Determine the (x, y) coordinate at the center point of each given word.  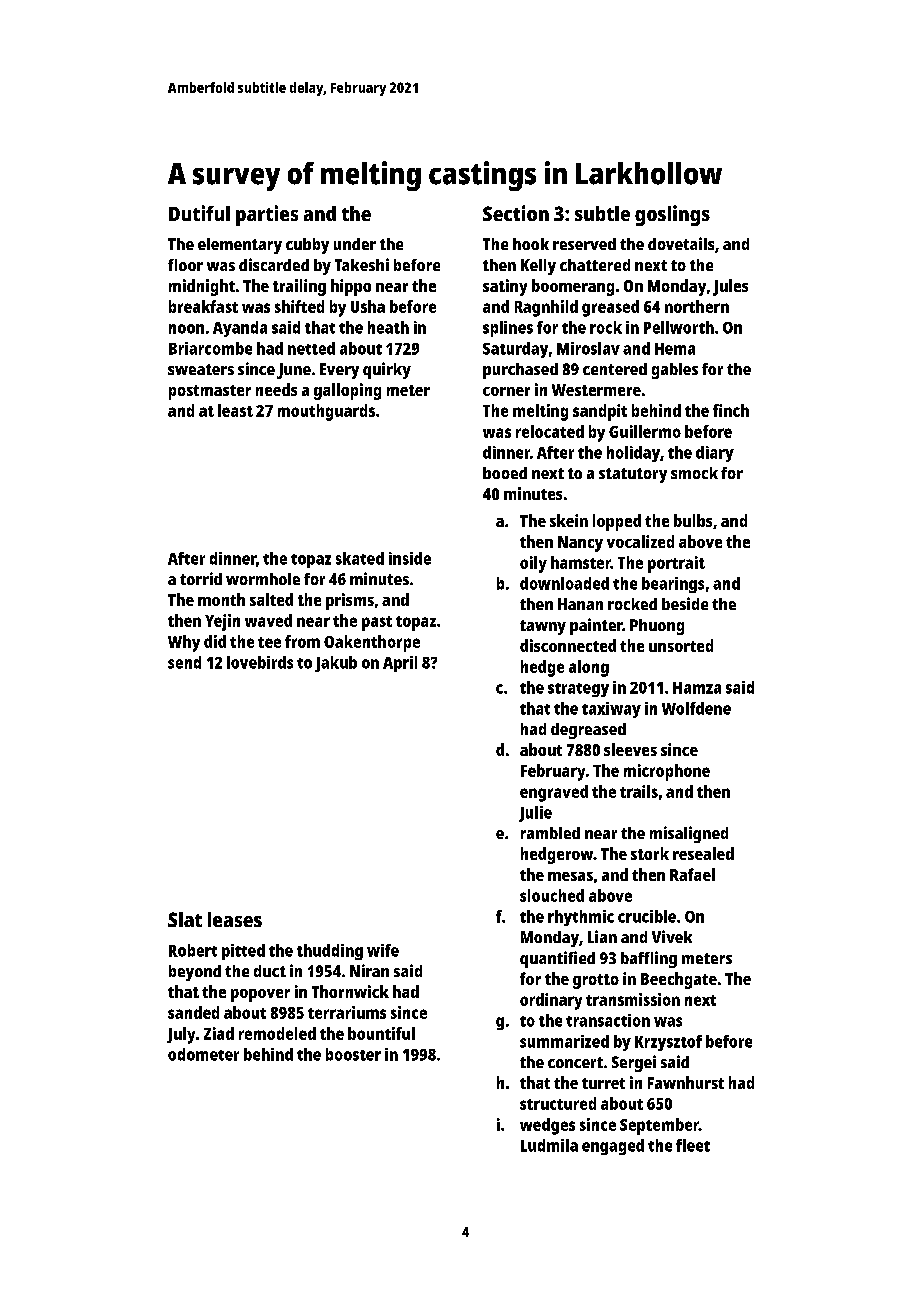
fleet (693, 1145)
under (355, 244)
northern (697, 306)
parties (267, 215)
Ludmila (549, 1145)
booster (353, 1054)
